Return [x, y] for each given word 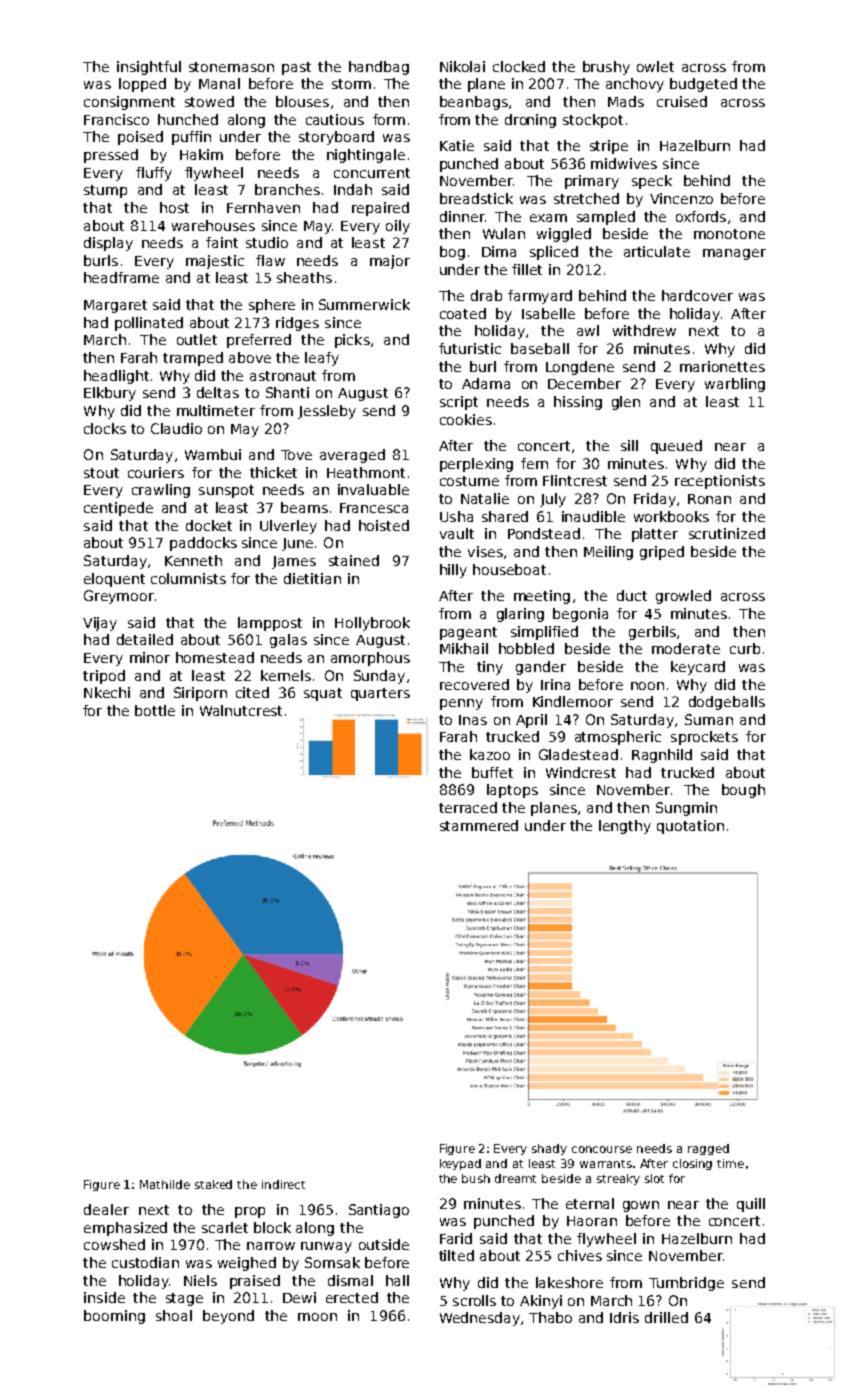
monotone [729, 234]
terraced [468, 807]
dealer [106, 1209]
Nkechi [107, 692]
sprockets [704, 738]
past [296, 68]
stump [105, 191]
